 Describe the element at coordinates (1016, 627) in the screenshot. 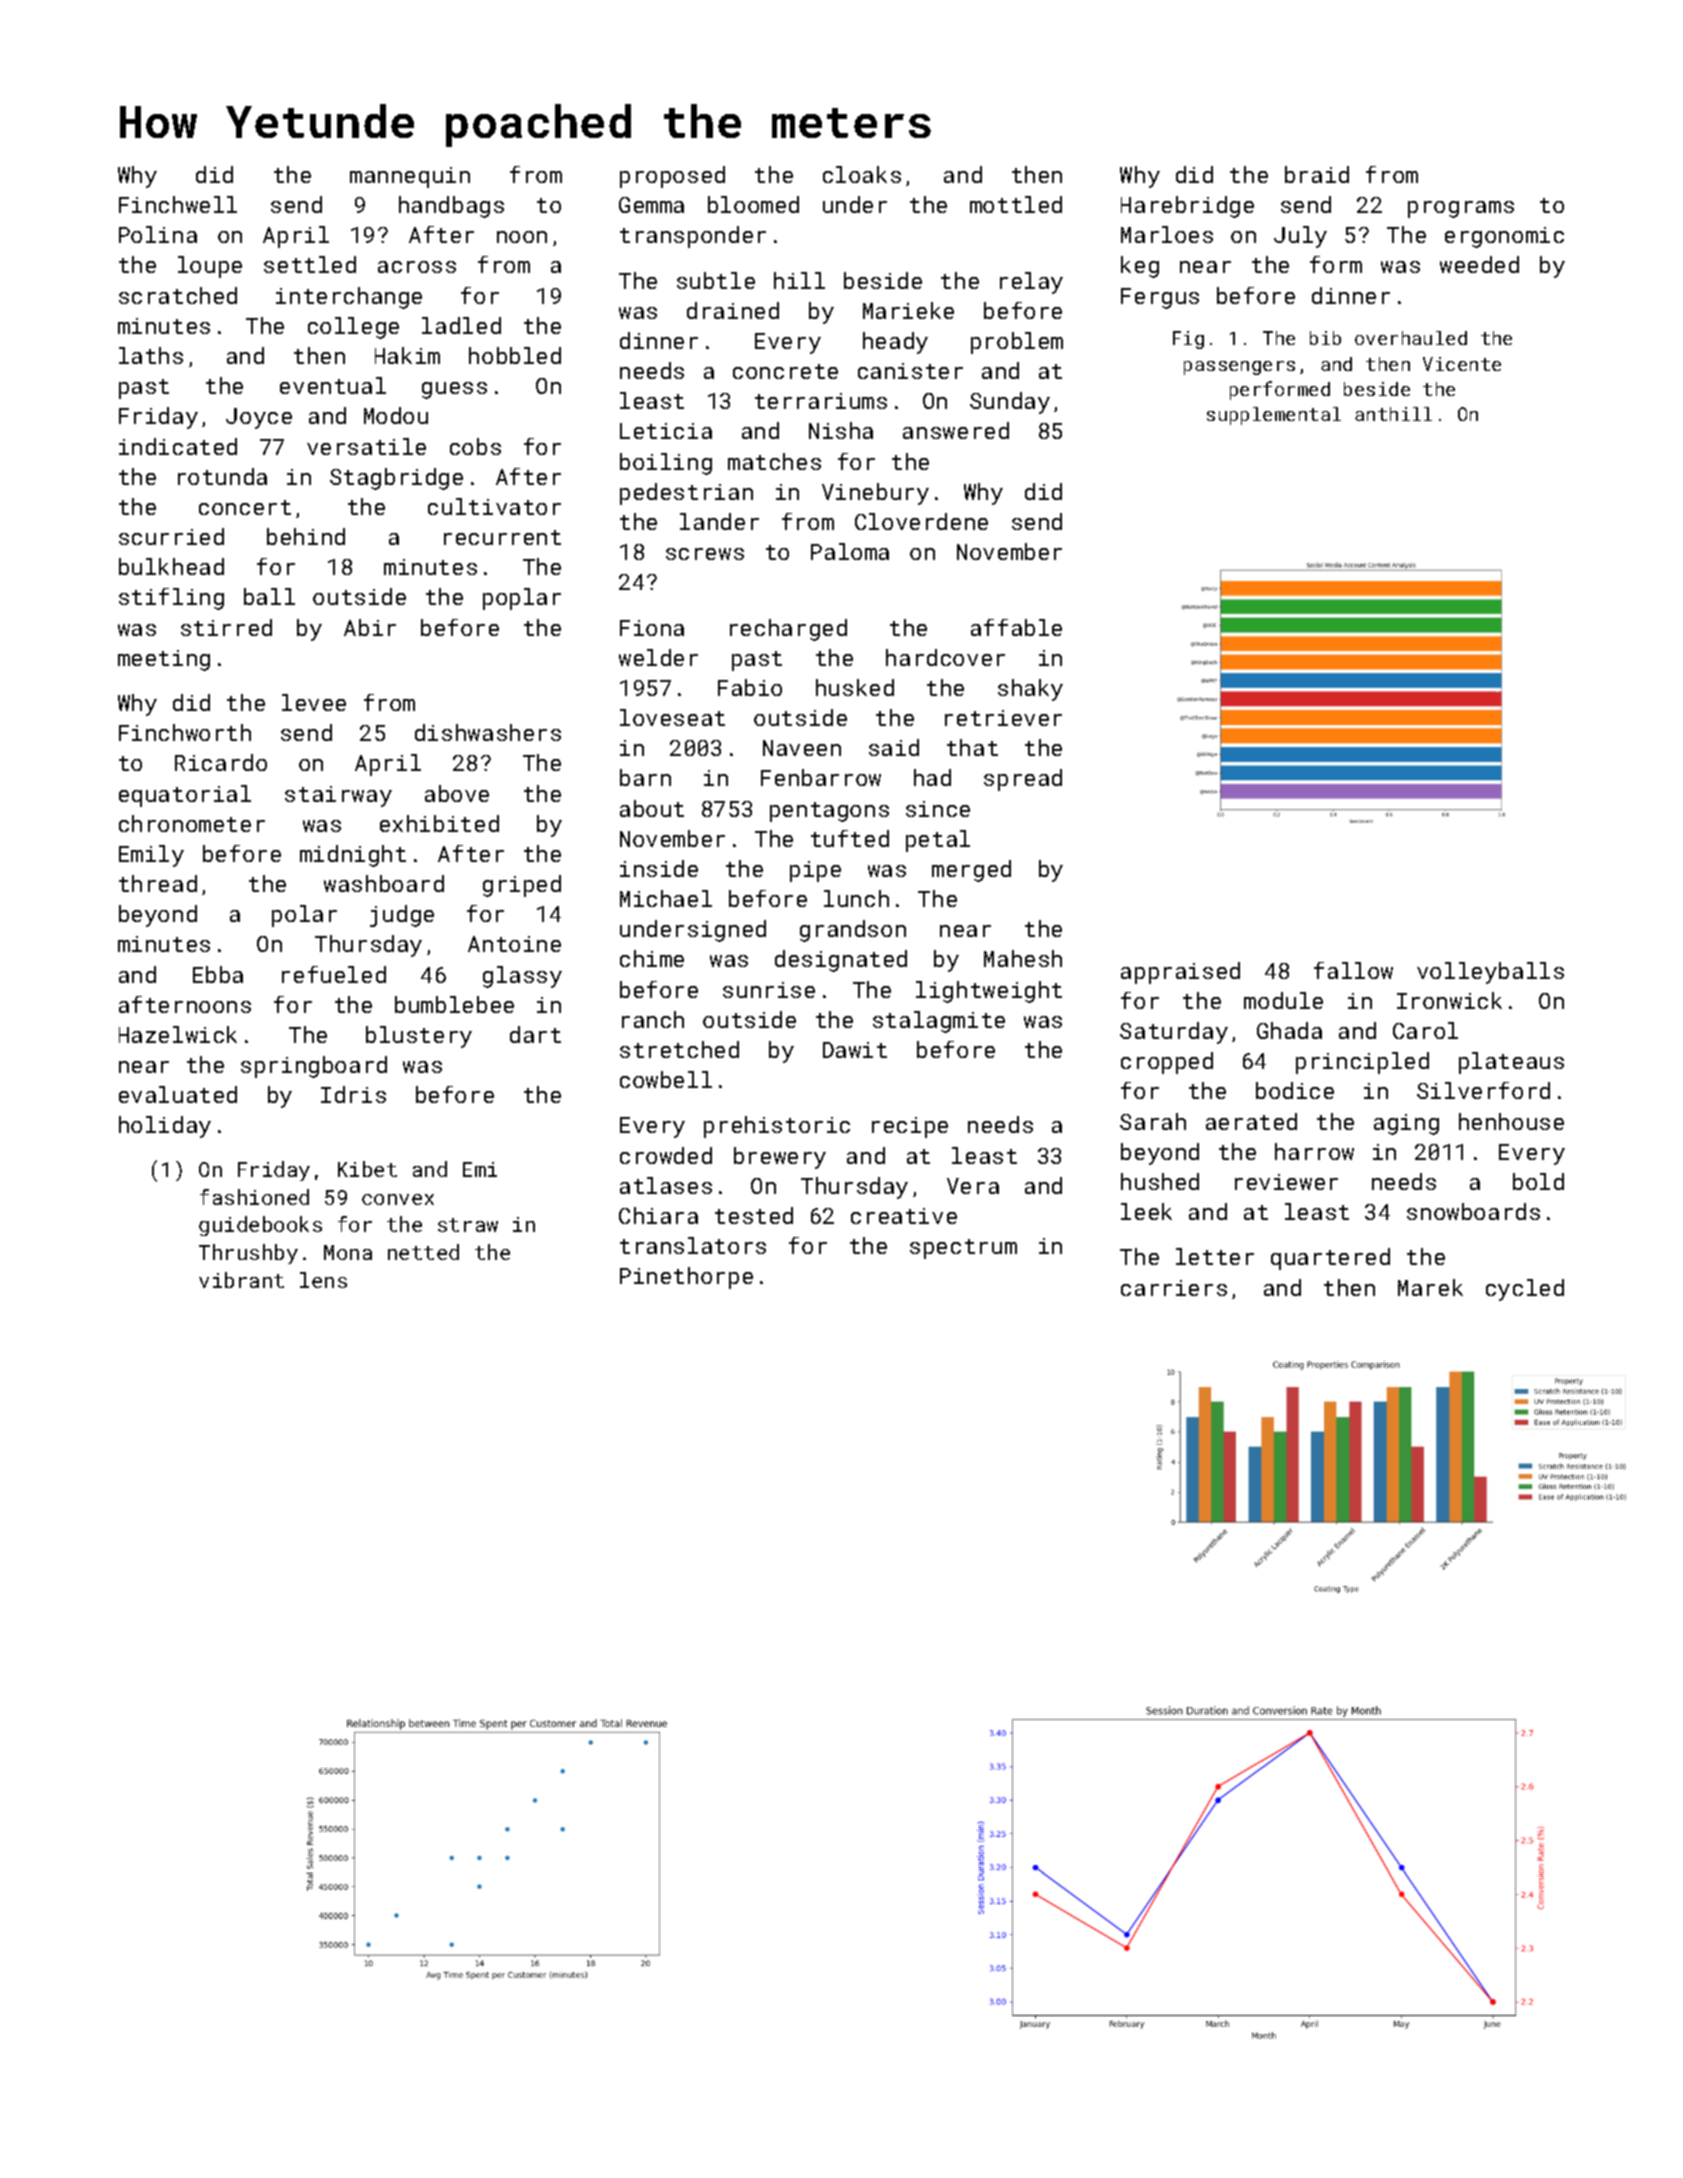

I see `affable` at that location.
